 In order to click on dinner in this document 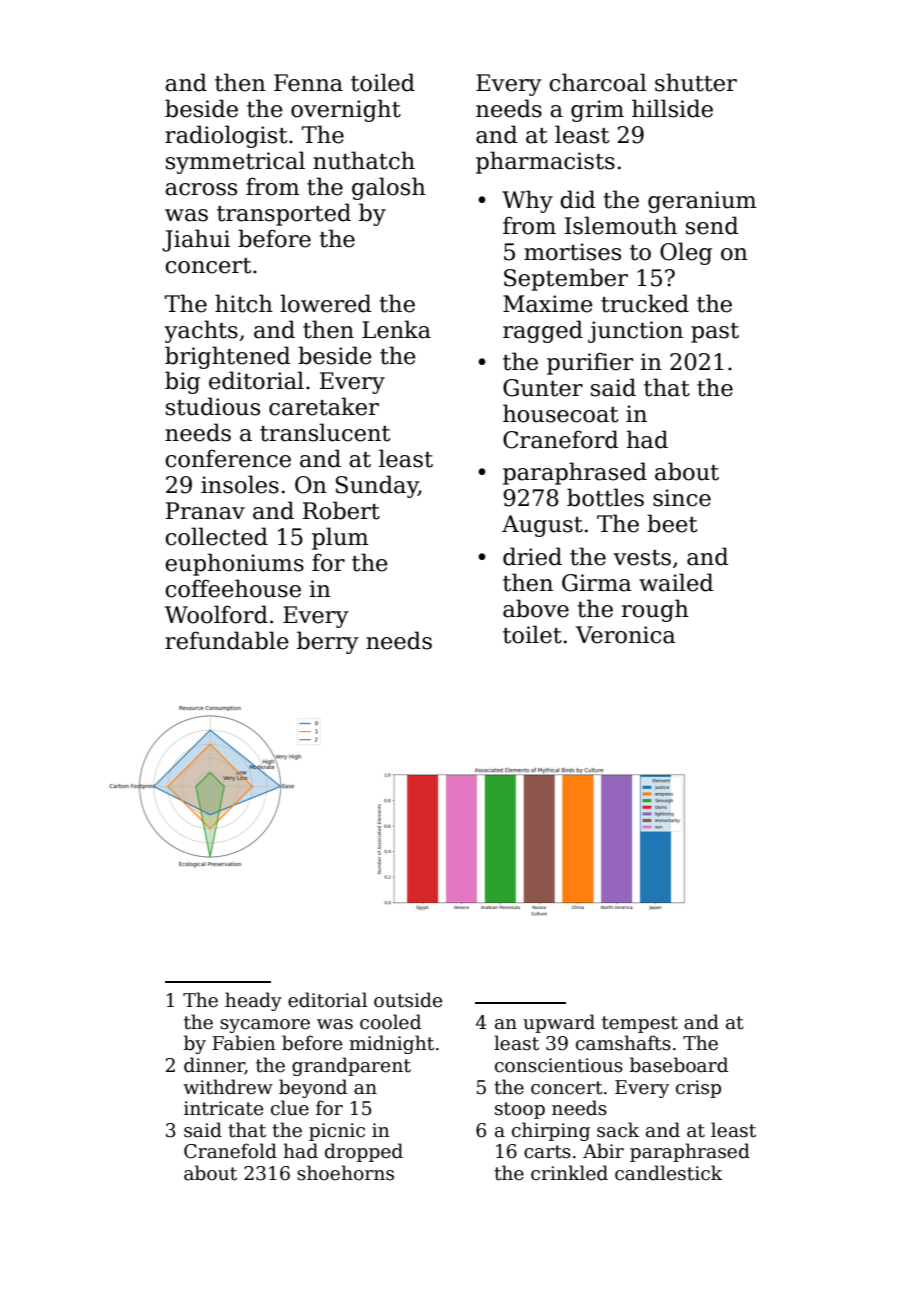, I will do `click(214, 1066)`.
